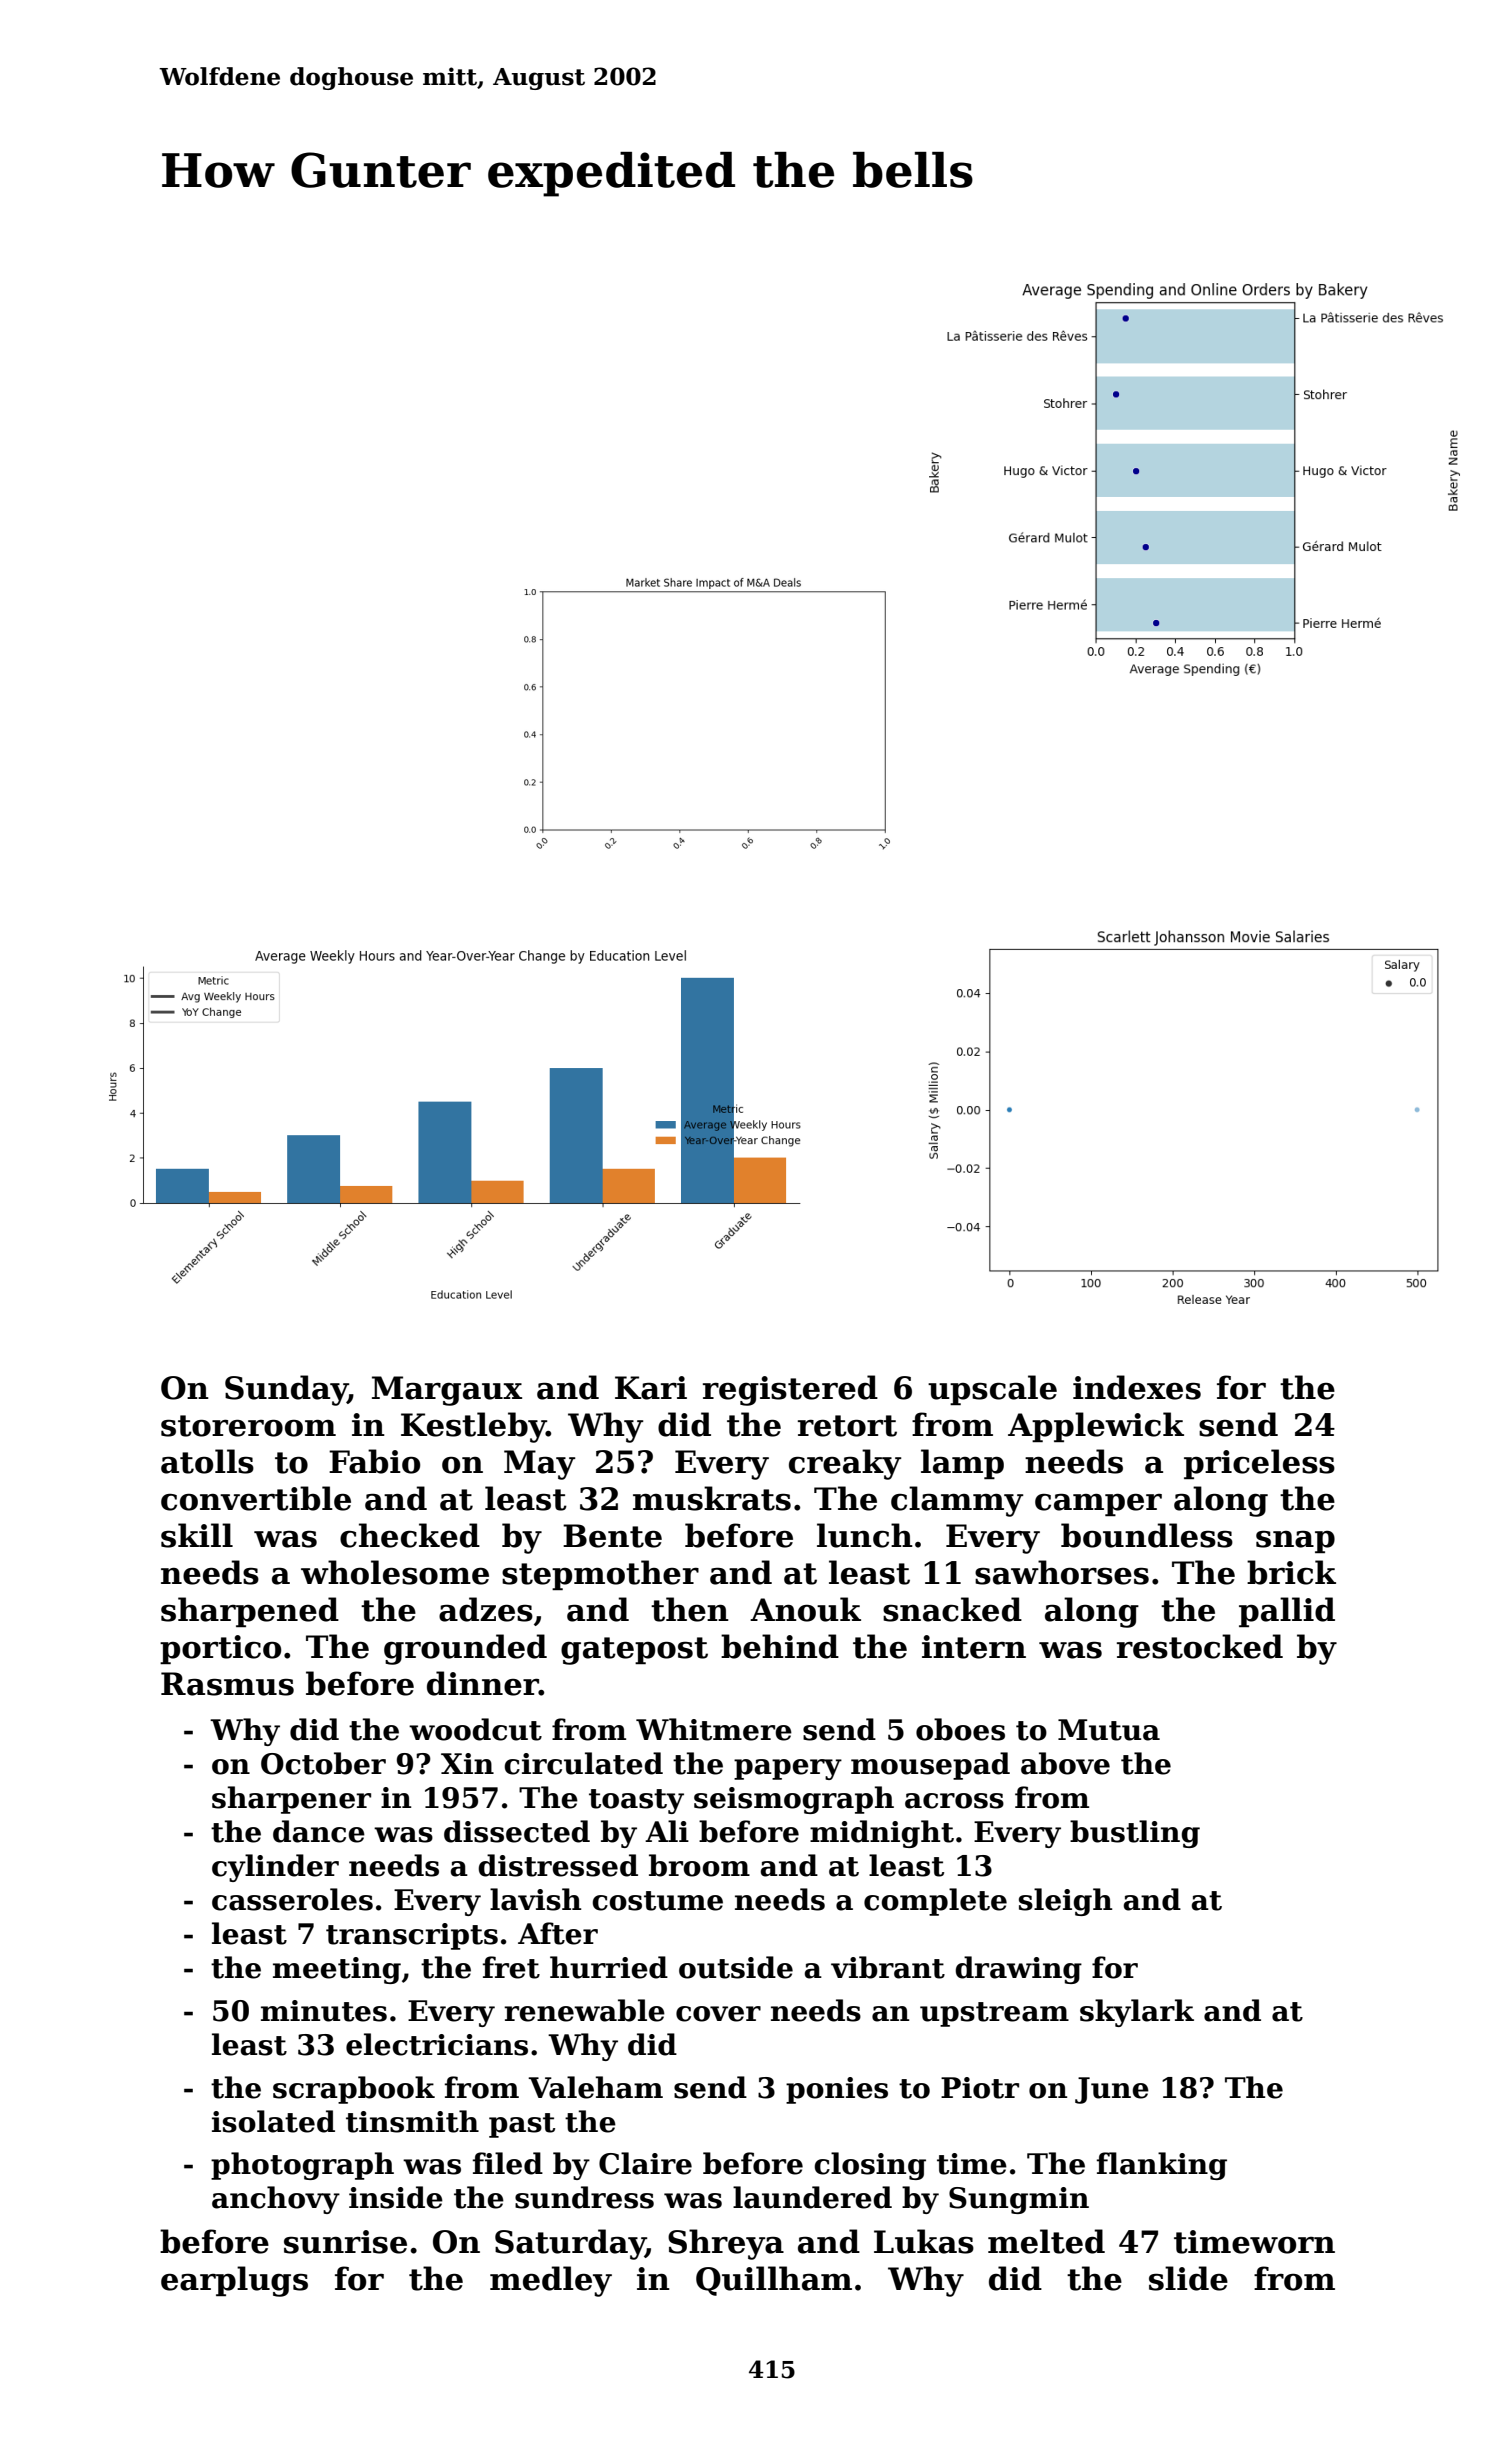  Describe the element at coordinates (634, 1651) in the screenshot. I see `gatepost` at that location.
